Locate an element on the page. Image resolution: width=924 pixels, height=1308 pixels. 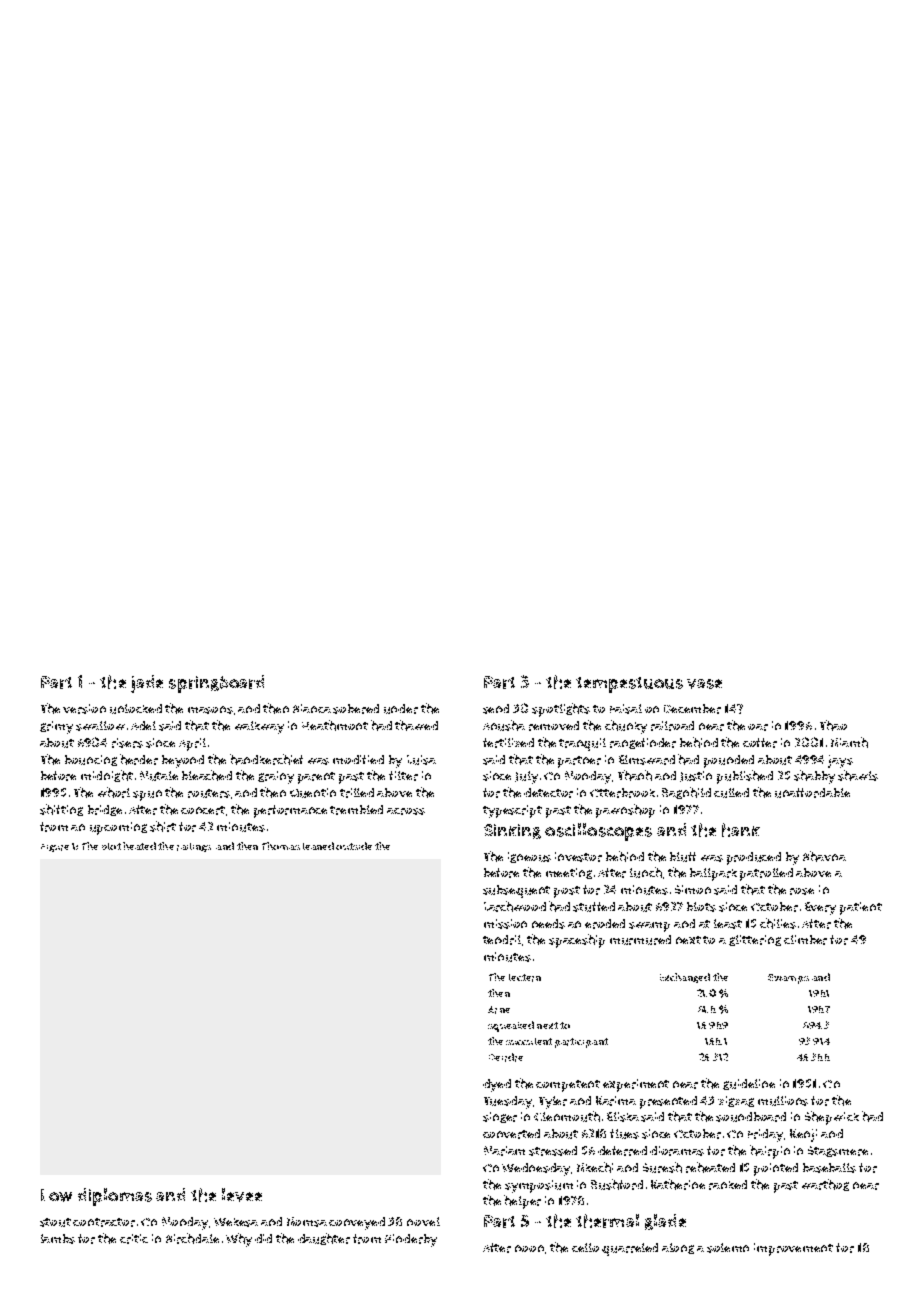
levee is located at coordinates (242, 1195).
